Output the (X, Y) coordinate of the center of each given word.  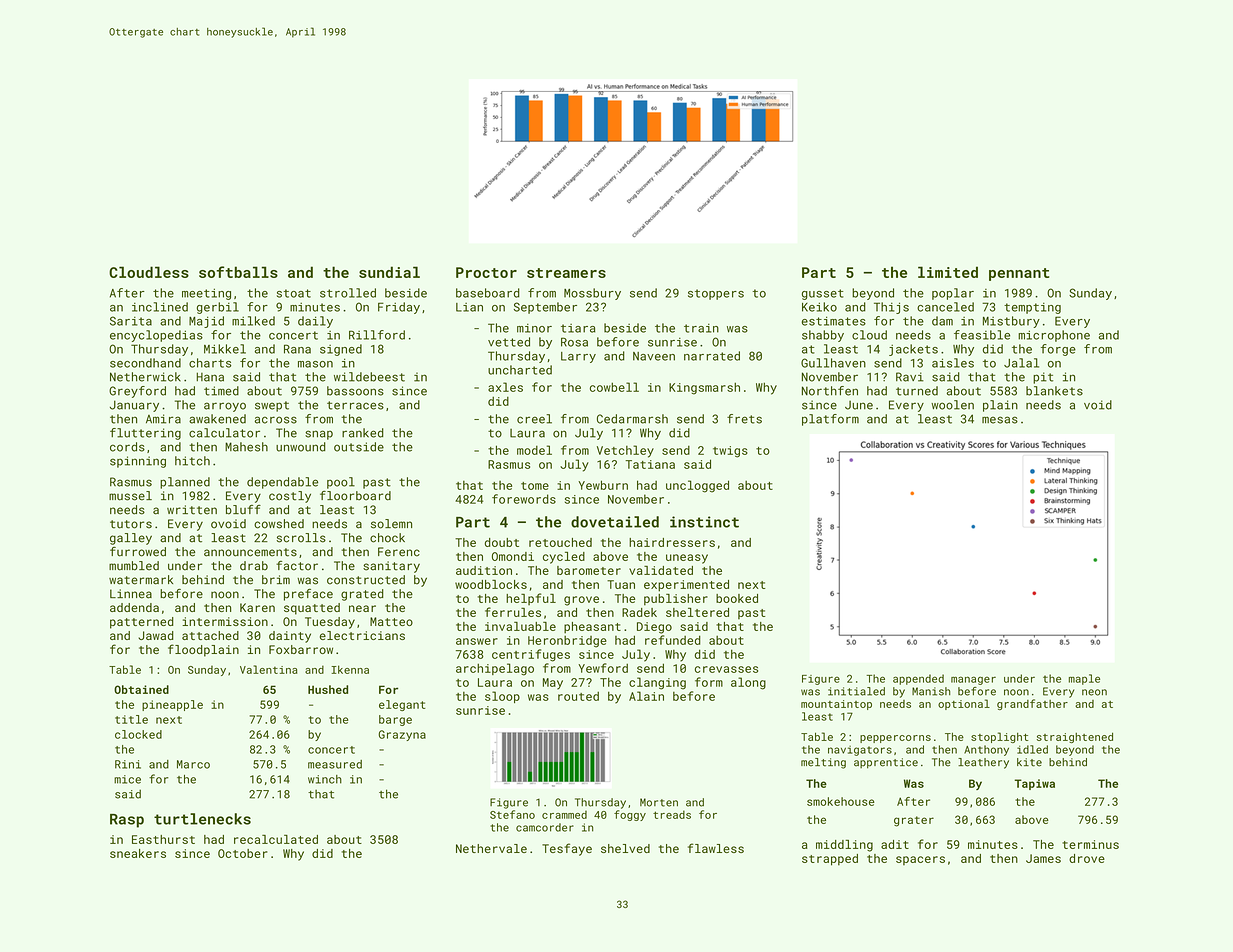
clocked (138, 734)
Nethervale (491, 848)
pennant (1019, 274)
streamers (566, 273)
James (1043, 858)
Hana (210, 377)
